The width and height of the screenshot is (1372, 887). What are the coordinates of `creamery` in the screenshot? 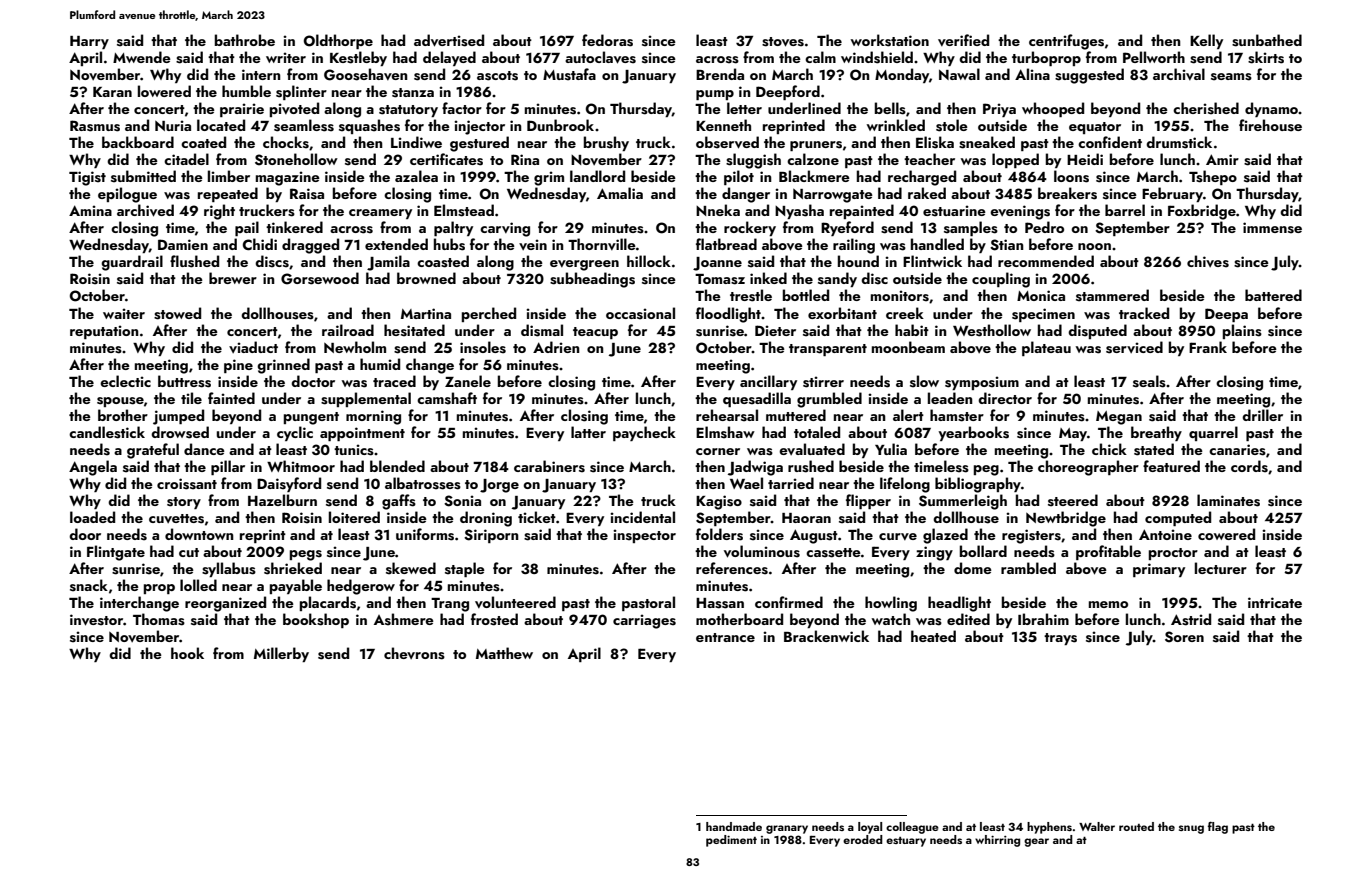 It's located at (380, 214).
